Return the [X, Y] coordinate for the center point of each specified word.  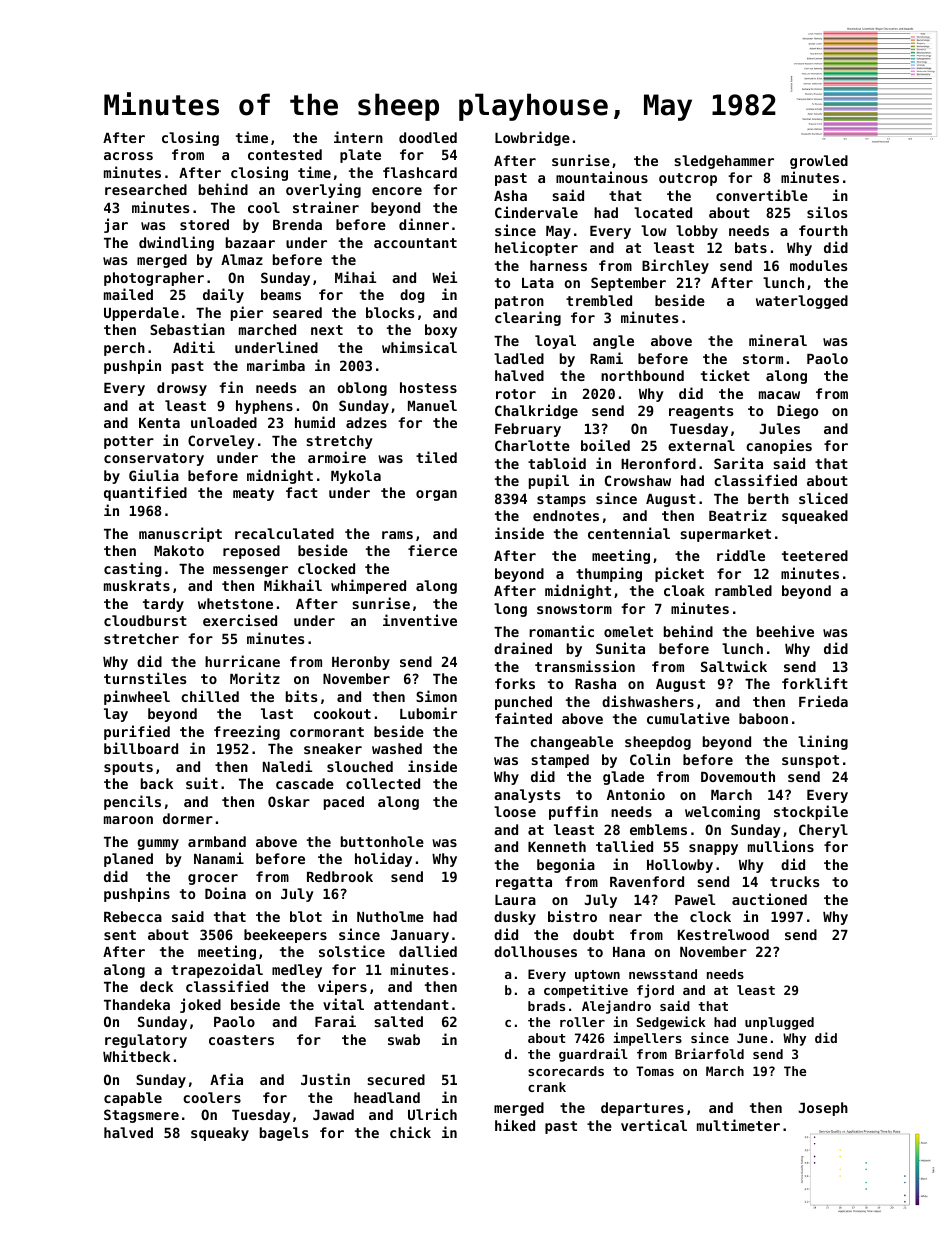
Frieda [823, 701]
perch [124, 349]
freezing [247, 732]
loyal [555, 342]
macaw [779, 395]
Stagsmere [141, 1116]
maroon [128, 820]
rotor [516, 394]
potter [129, 442]
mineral [778, 340]
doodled [428, 137]
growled [819, 162]
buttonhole [382, 841]
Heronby [361, 663]
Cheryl [823, 831]
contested [285, 154]
